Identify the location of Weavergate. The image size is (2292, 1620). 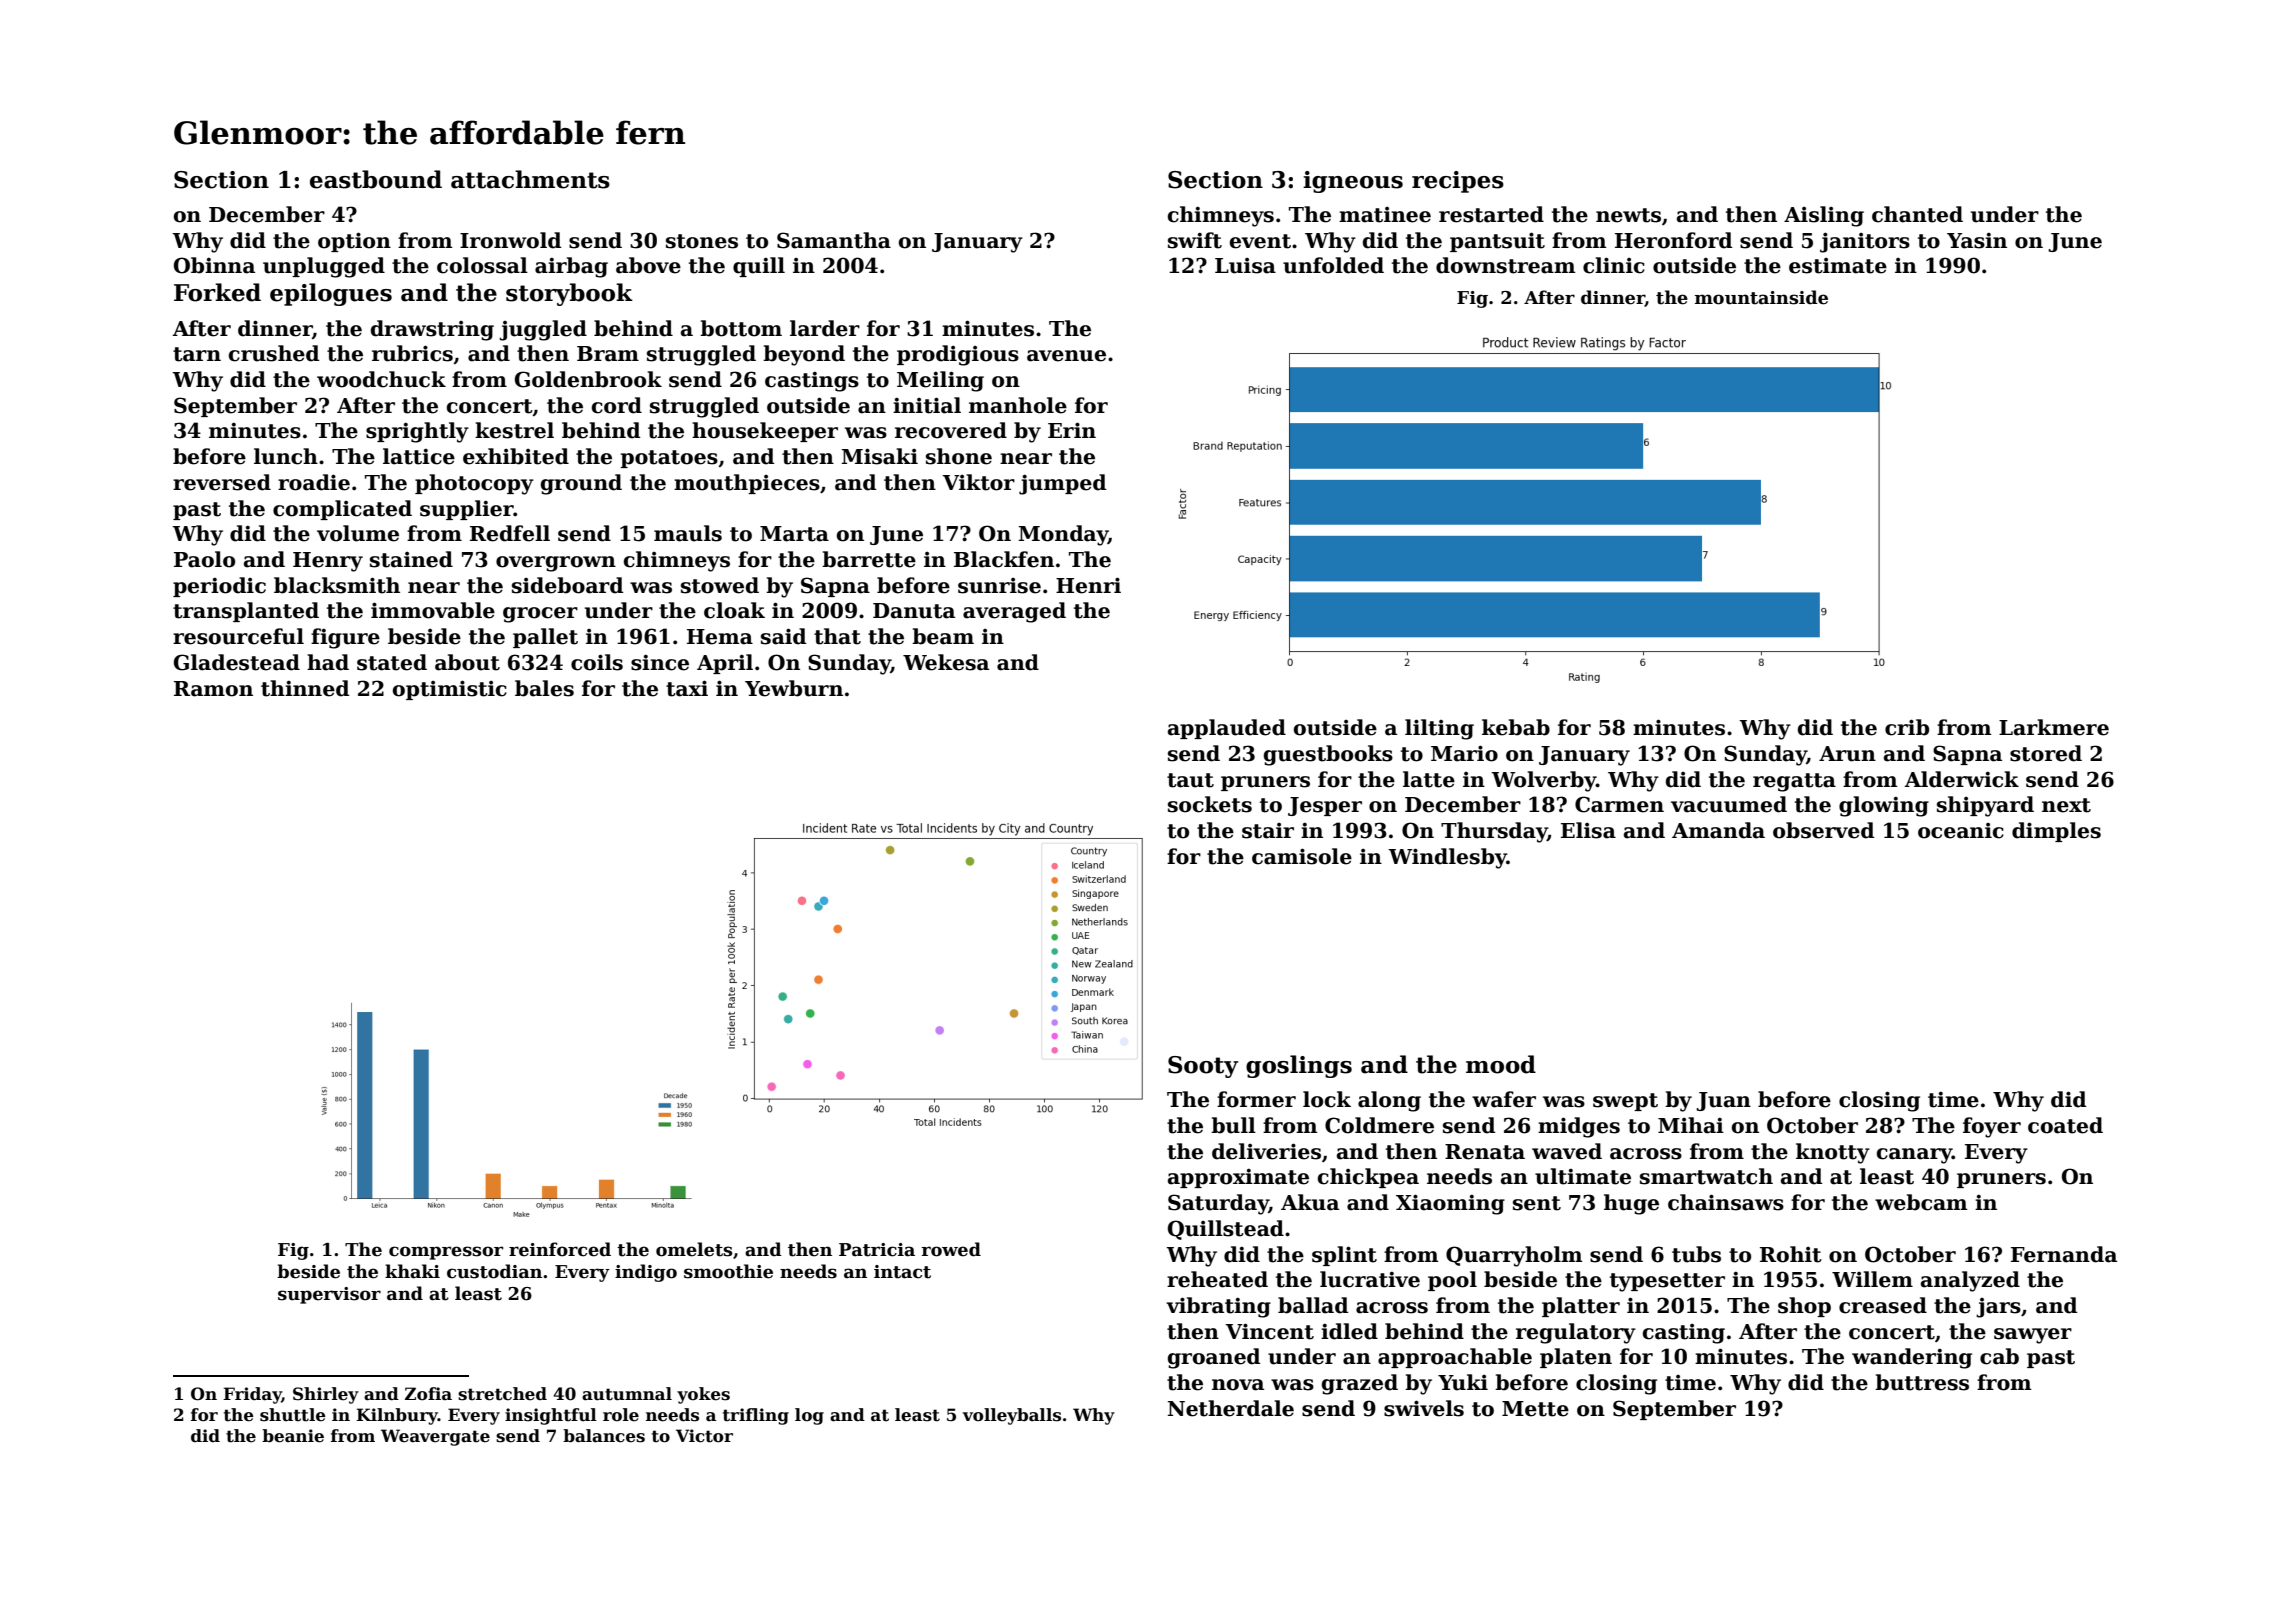
(435, 1437).
